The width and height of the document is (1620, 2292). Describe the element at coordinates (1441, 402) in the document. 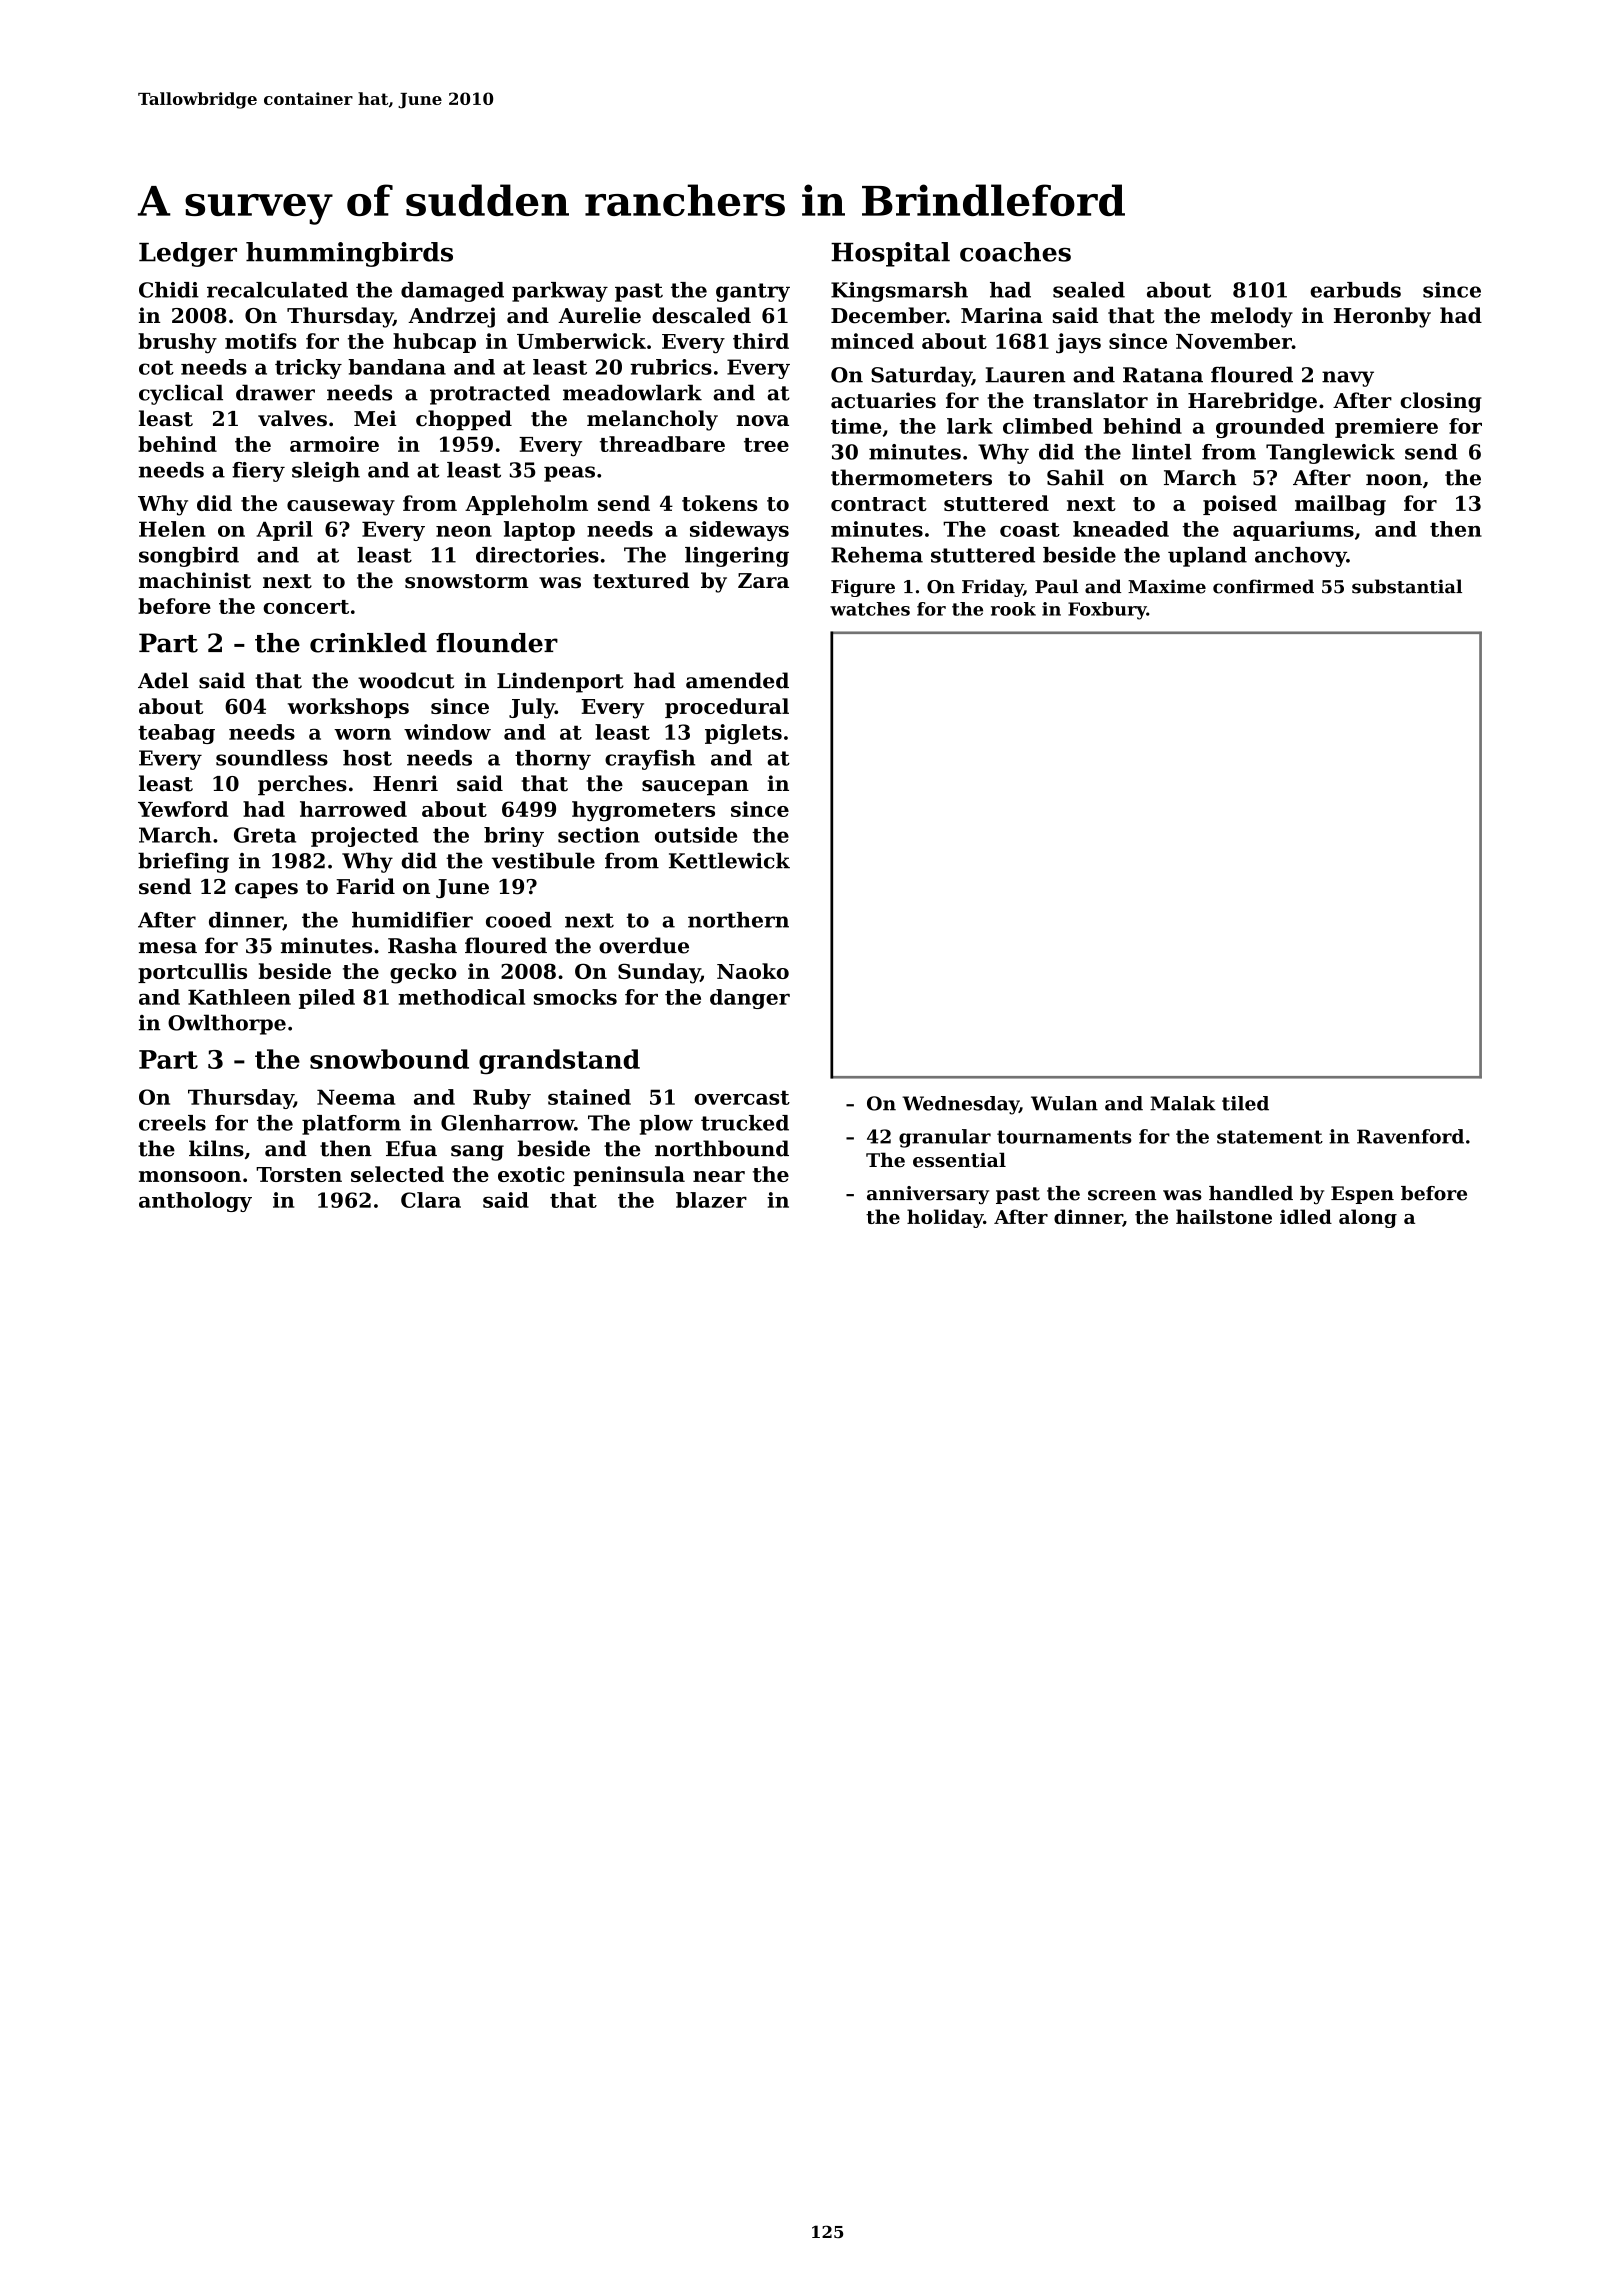

I see `closing` at that location.
